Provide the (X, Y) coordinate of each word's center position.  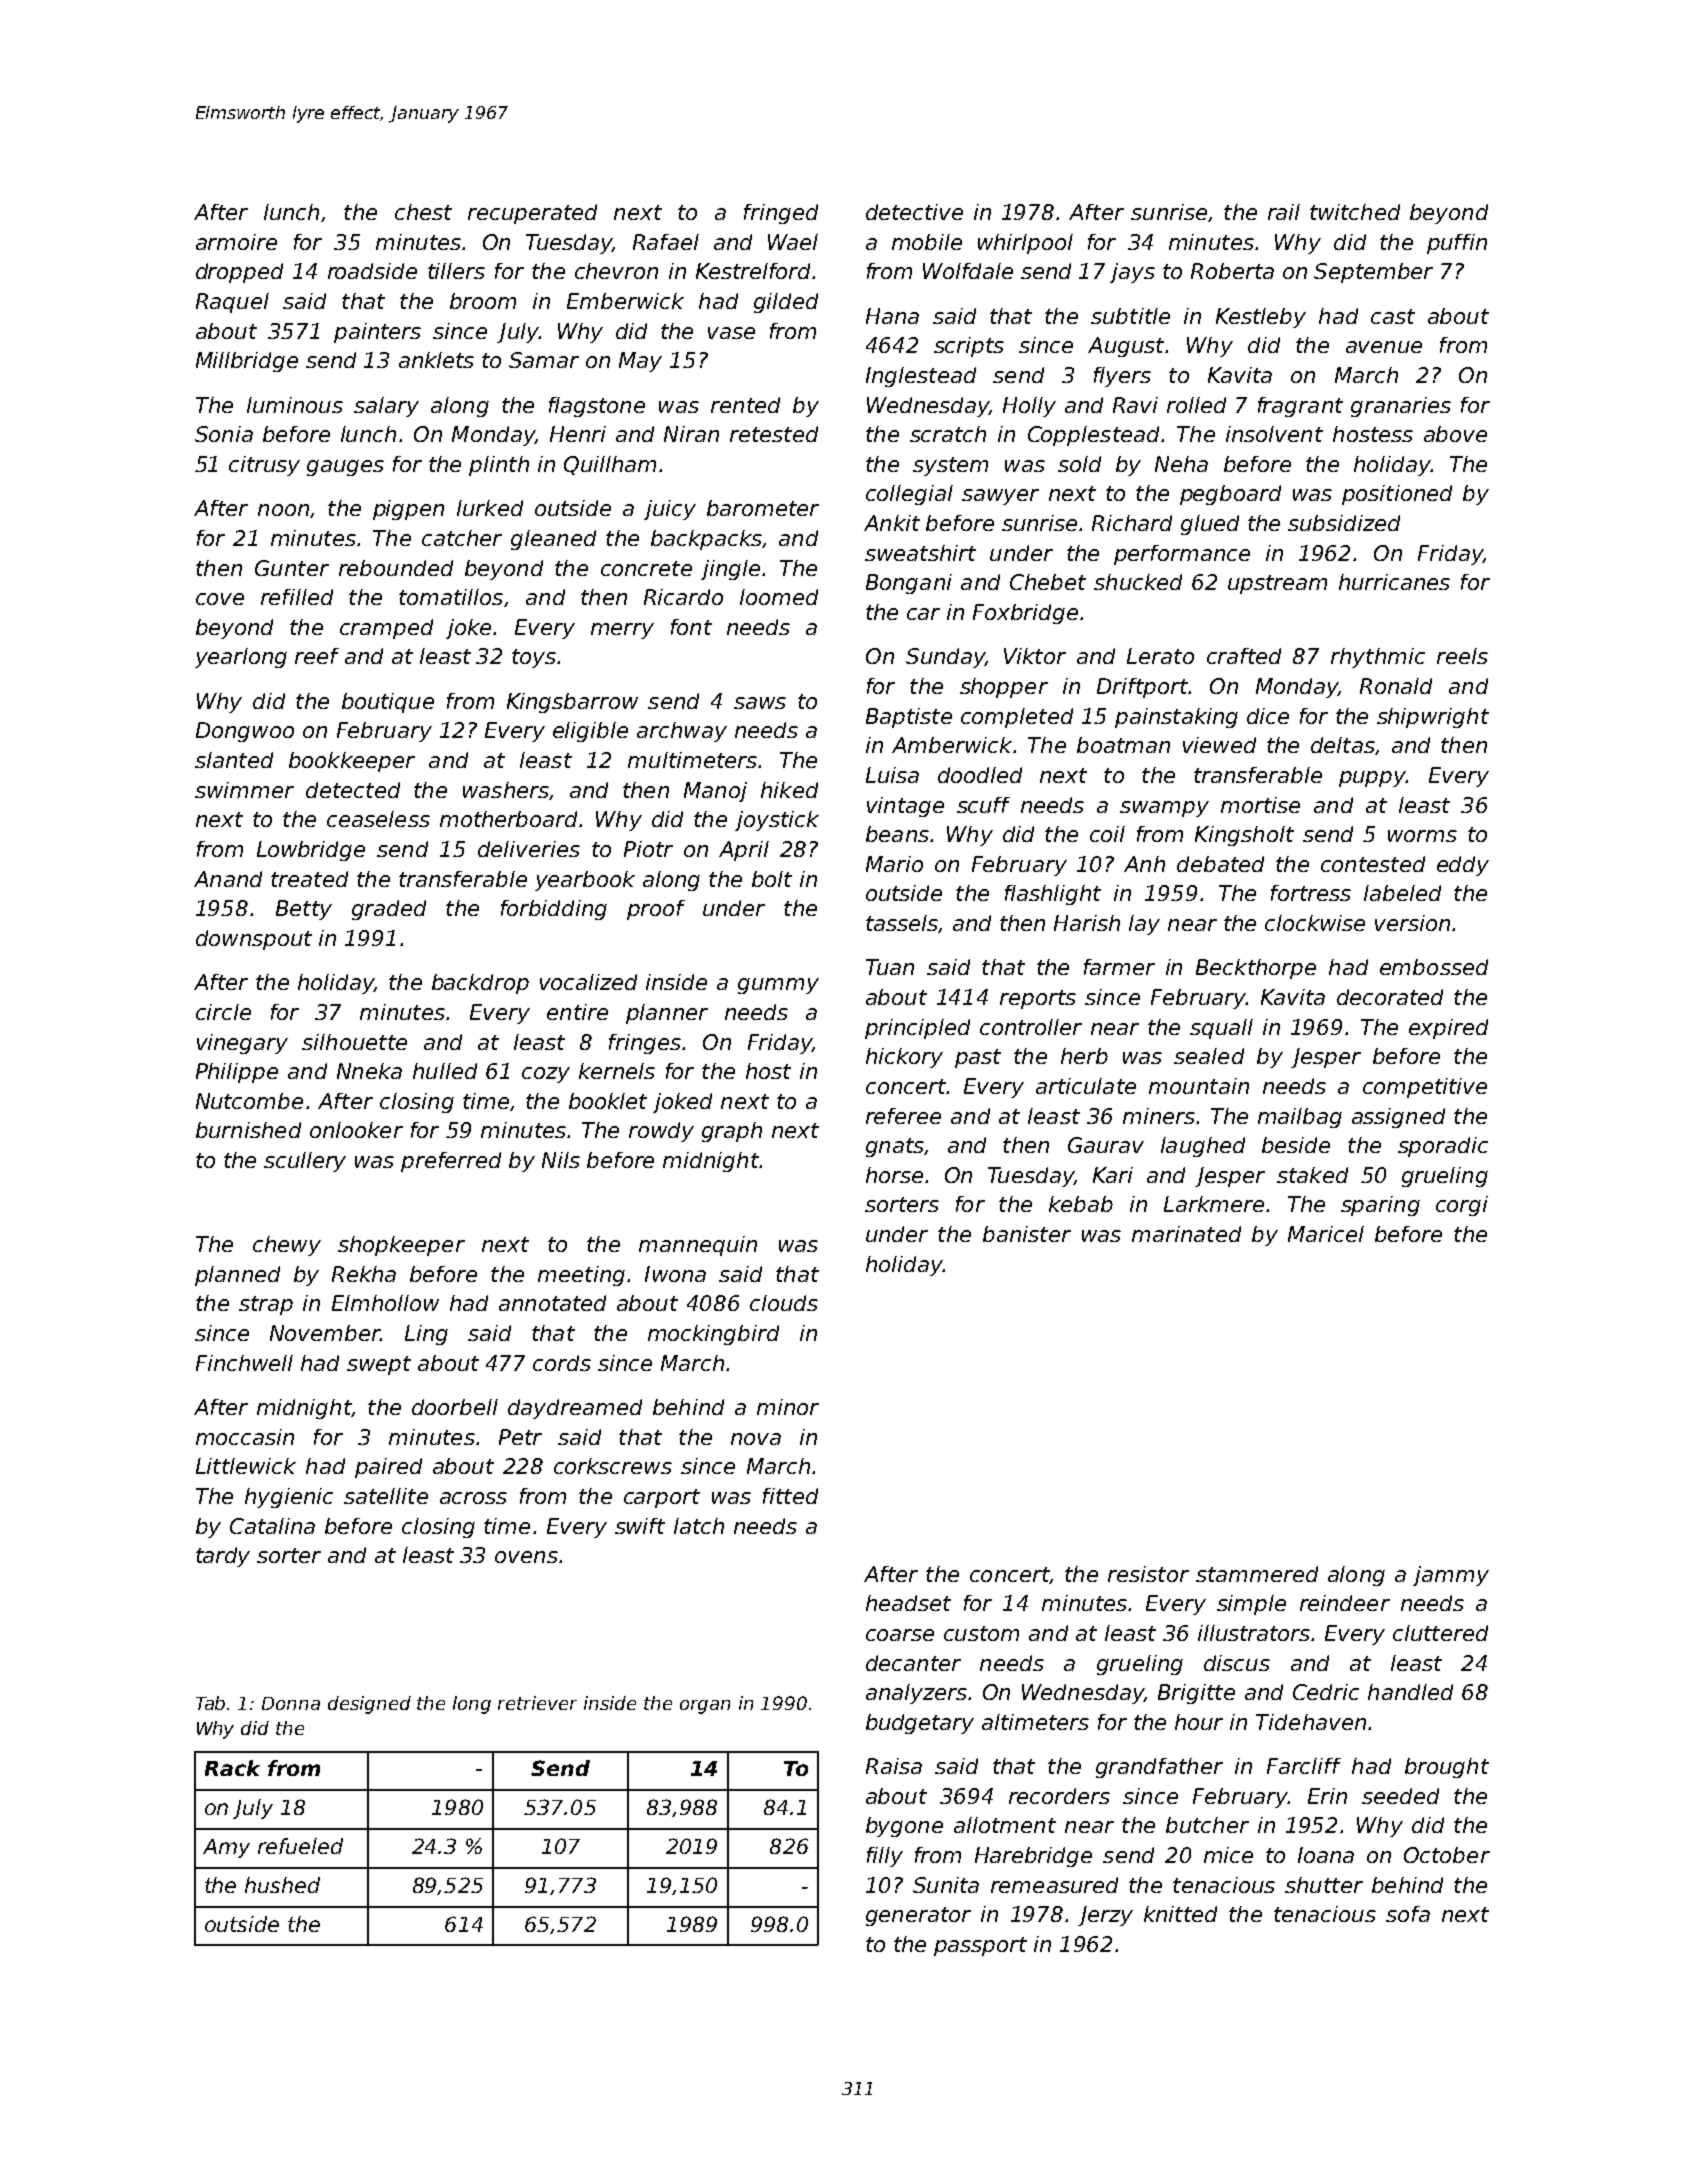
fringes (645, 1044)
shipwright (1433, 718)
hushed (282, 1885)
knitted (1180, 1914)
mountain (1199, 1086)
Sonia (224, 434)
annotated (552, 1303)
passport (980, 1946)
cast (1393, 316)
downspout (254, 940)
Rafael (666, 242)
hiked (789, 790)
